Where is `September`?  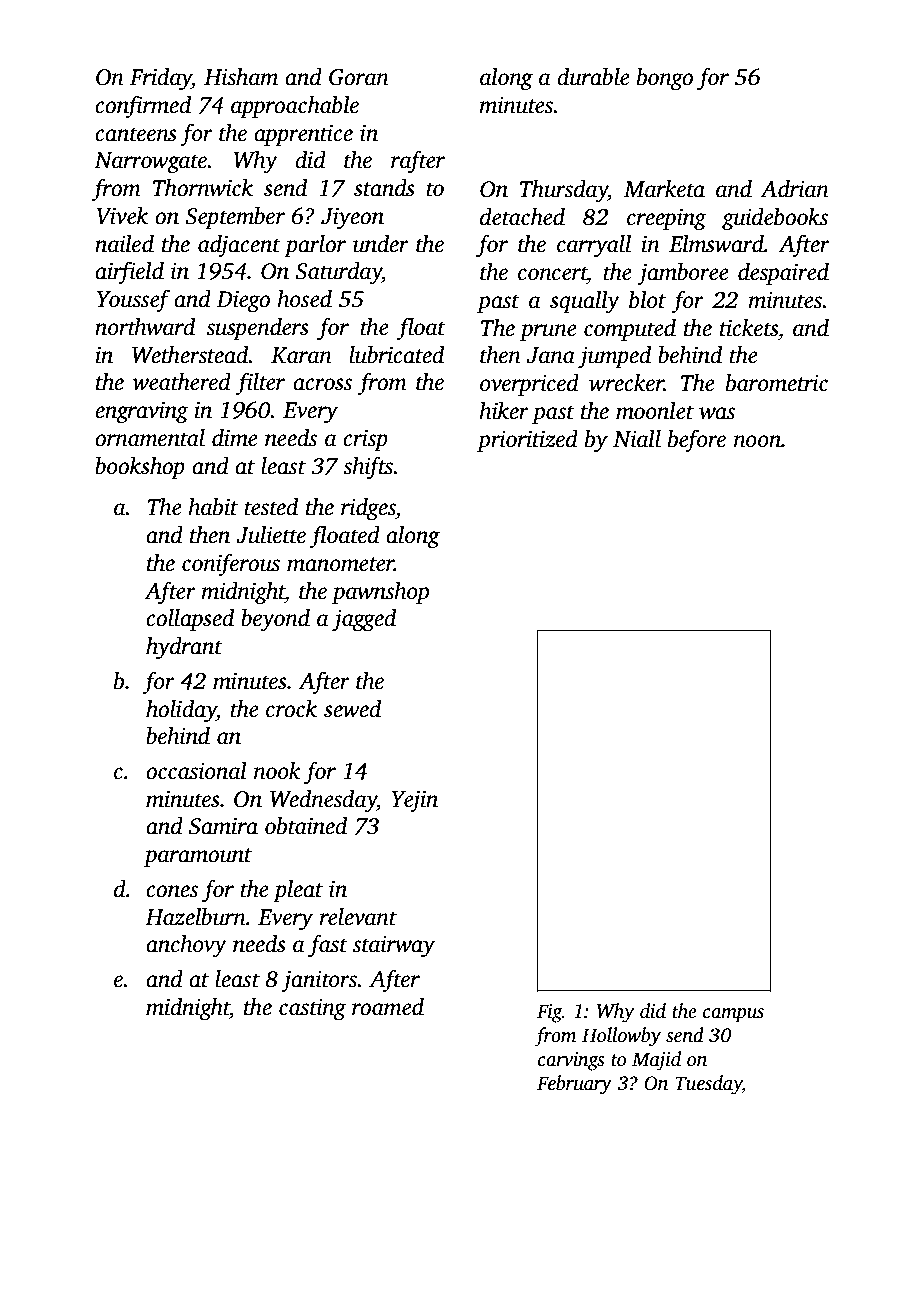 September is located at coordinates (235, 218).
